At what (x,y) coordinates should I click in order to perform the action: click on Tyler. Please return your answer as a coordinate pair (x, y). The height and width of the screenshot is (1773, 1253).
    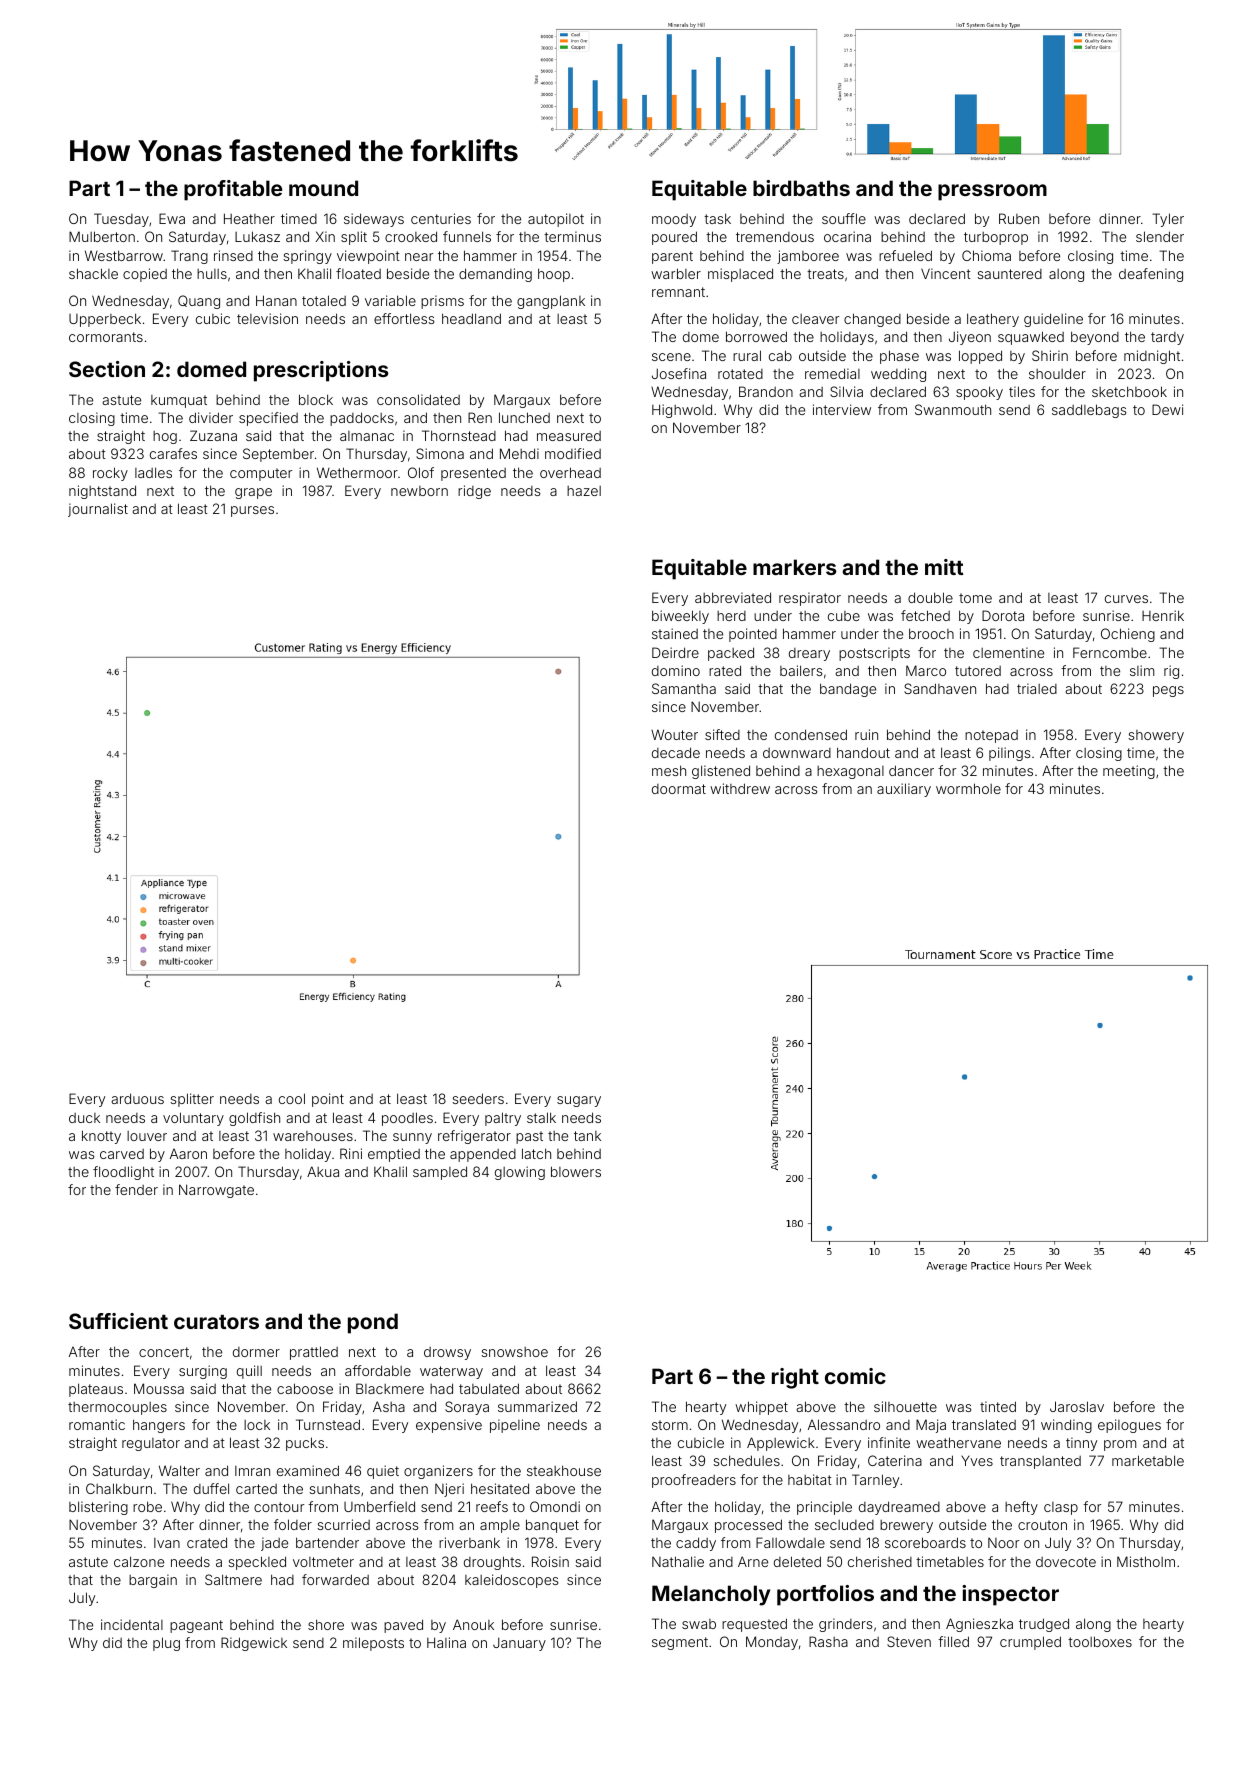
    Looking at the image, I should click on (1168, 220).
